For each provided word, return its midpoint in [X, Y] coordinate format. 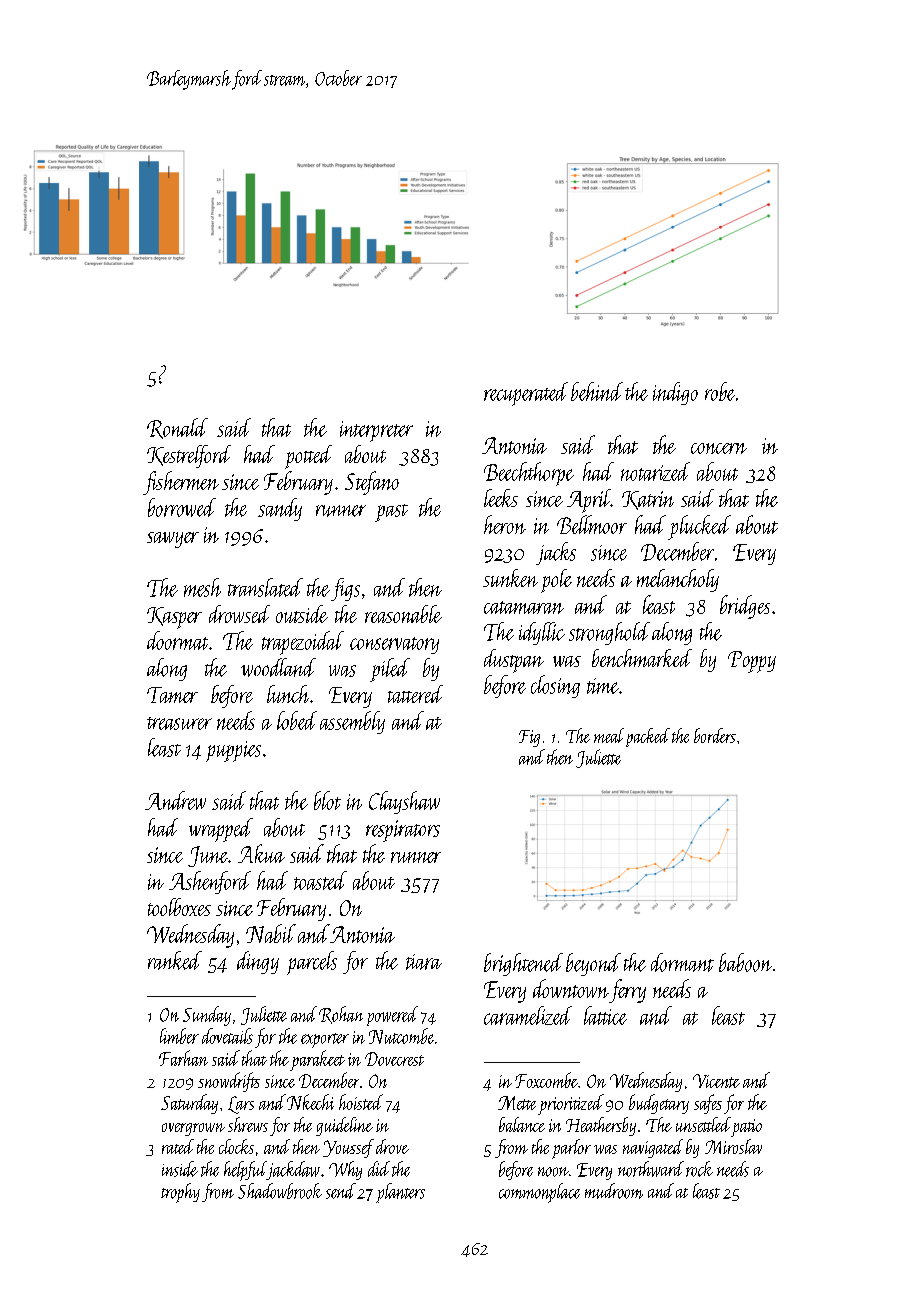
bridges [745, 607]
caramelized [528, 1015]
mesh [202, 587]
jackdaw [293, 1170]
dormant [682, 962]
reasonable [403, 614]
